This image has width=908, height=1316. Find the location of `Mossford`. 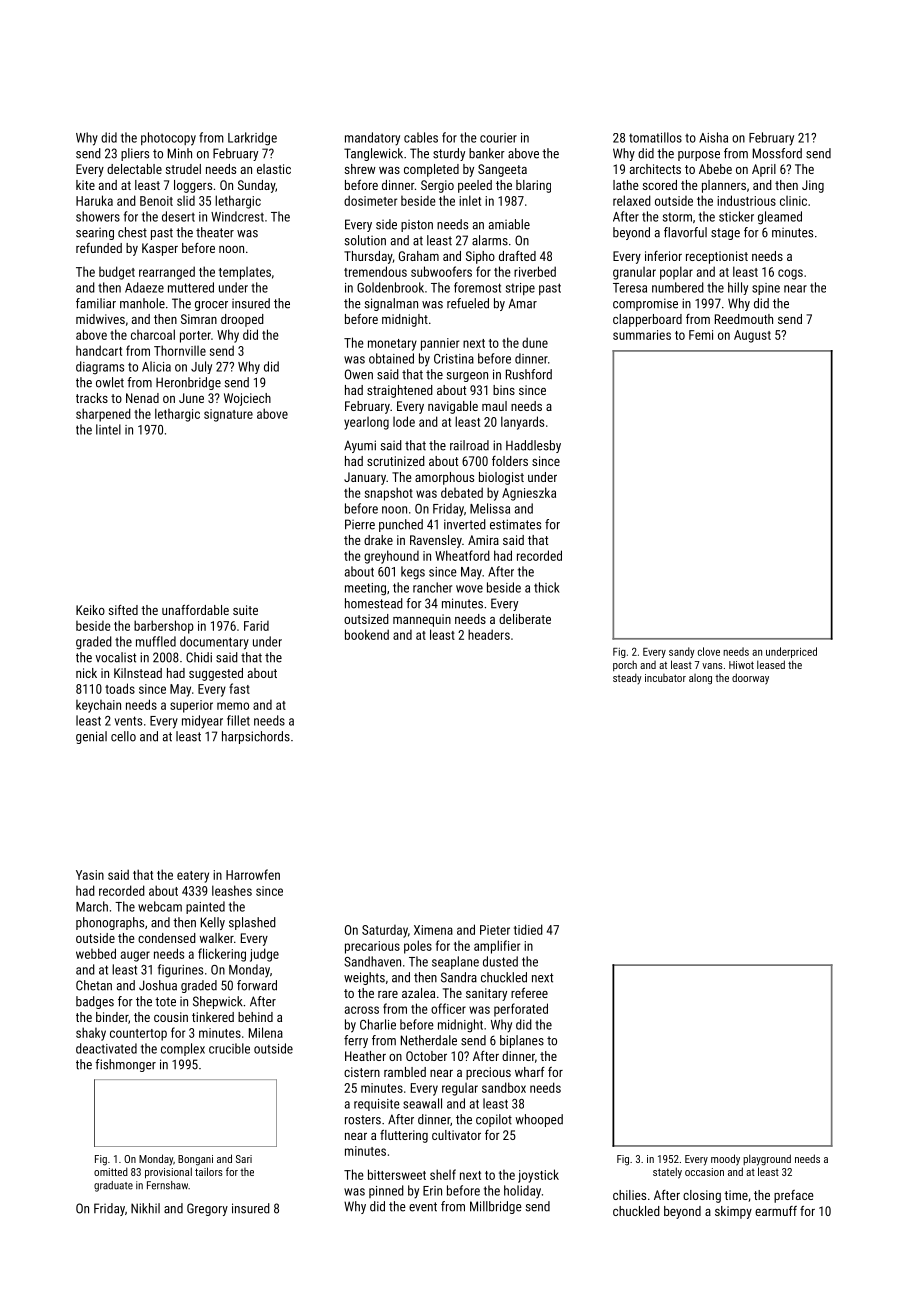

Mossford is located at coordinates (777, 153).
